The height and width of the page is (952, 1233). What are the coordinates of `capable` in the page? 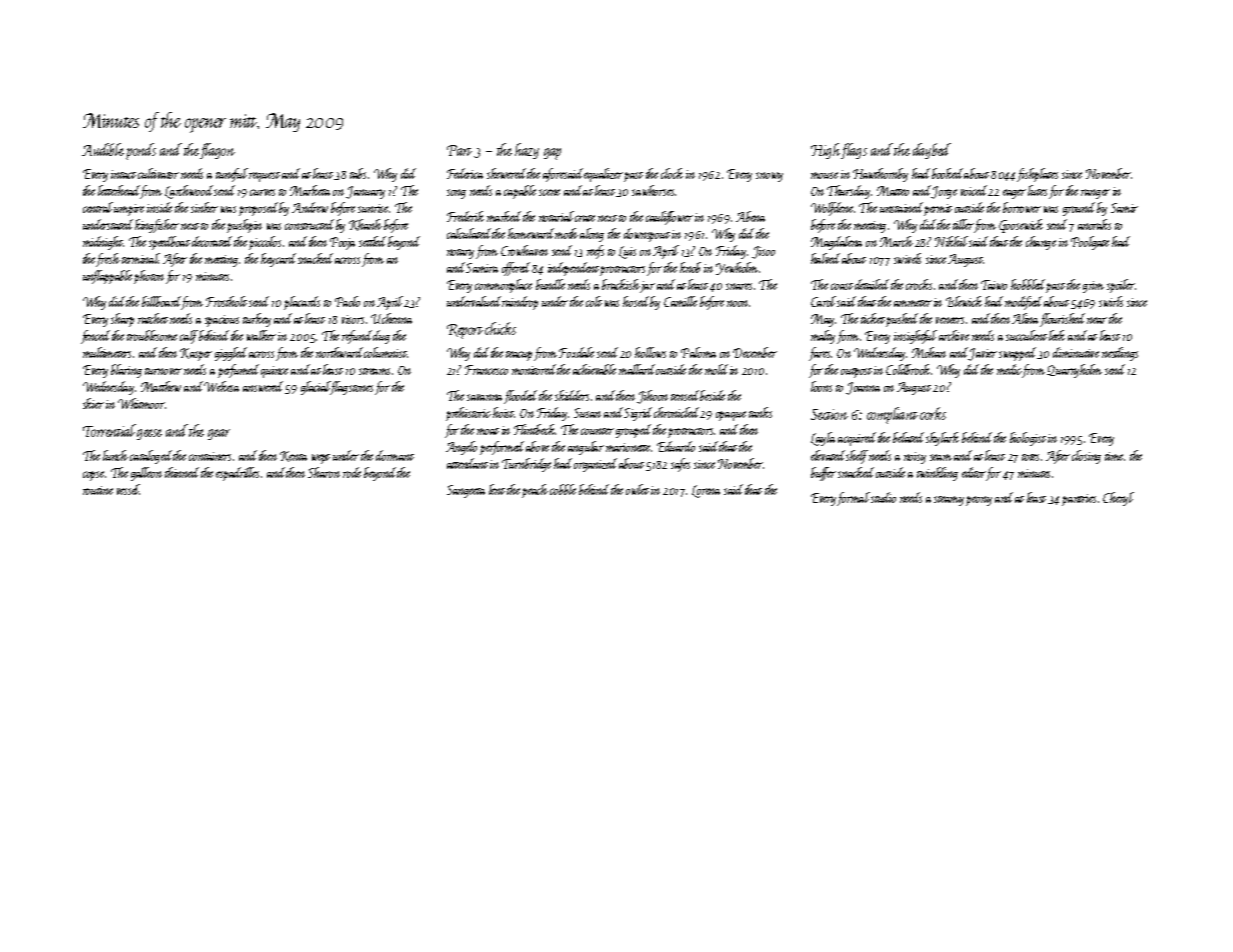 It's located at (520, 192).
